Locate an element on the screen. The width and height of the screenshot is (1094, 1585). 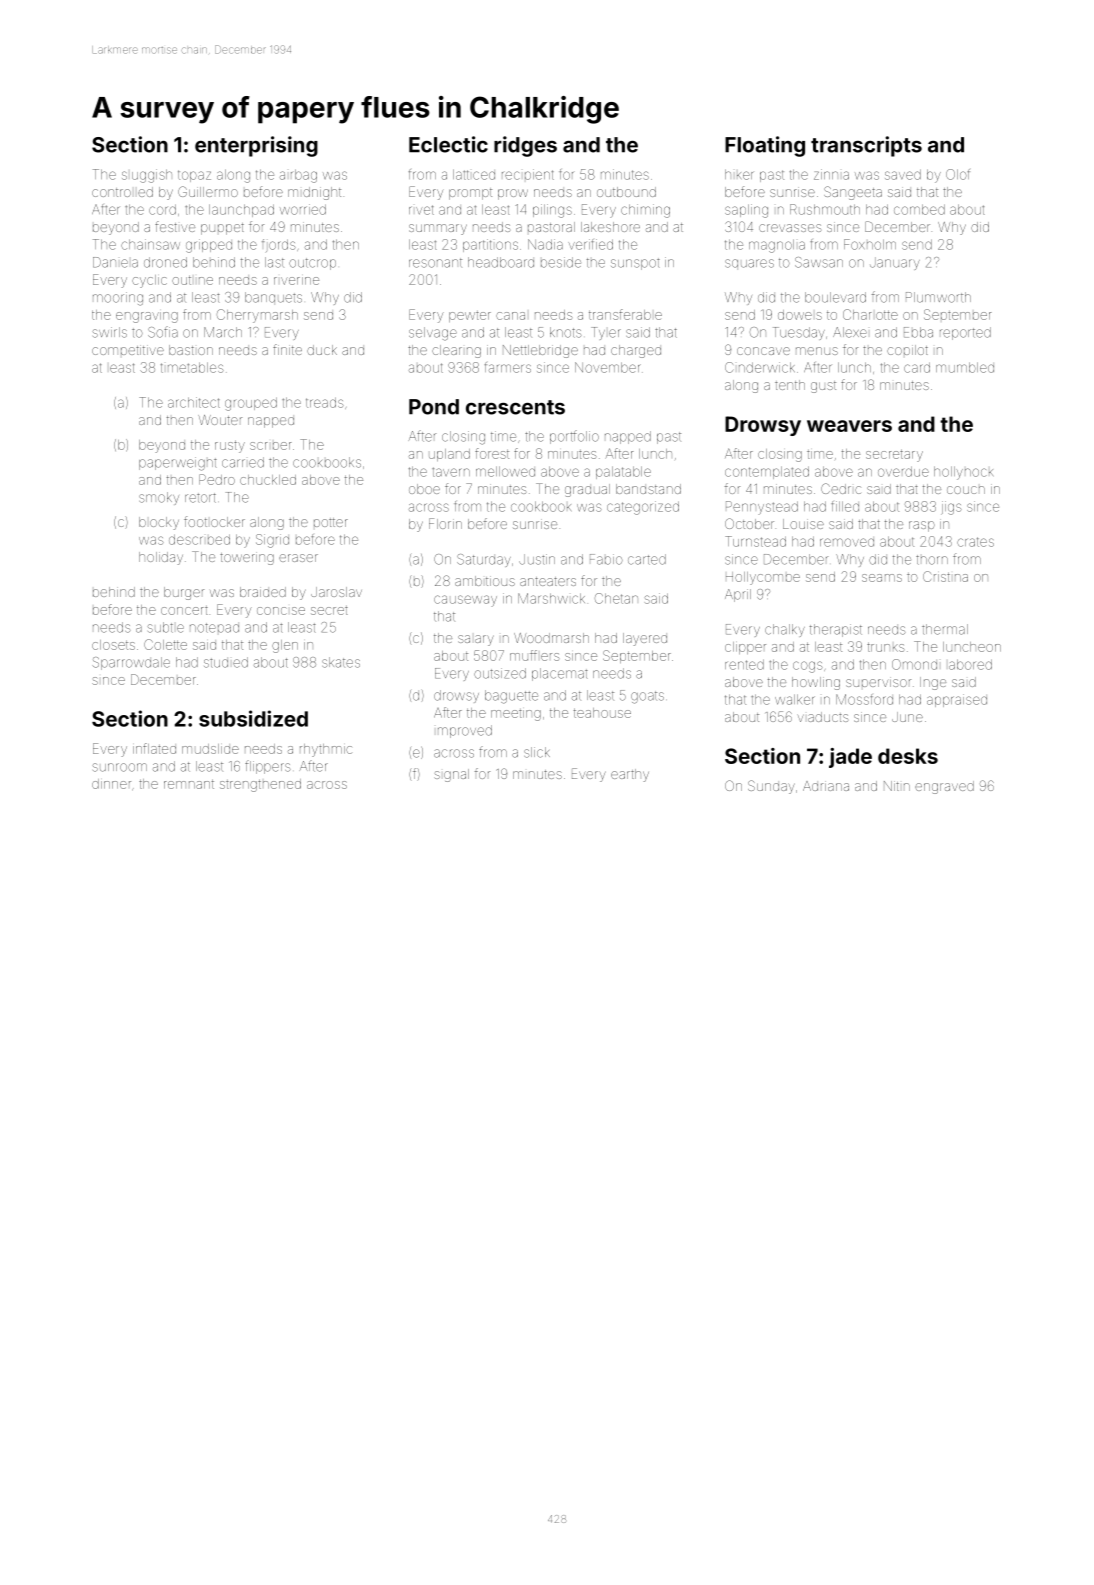
studied is located at coordinates (226, 662).
